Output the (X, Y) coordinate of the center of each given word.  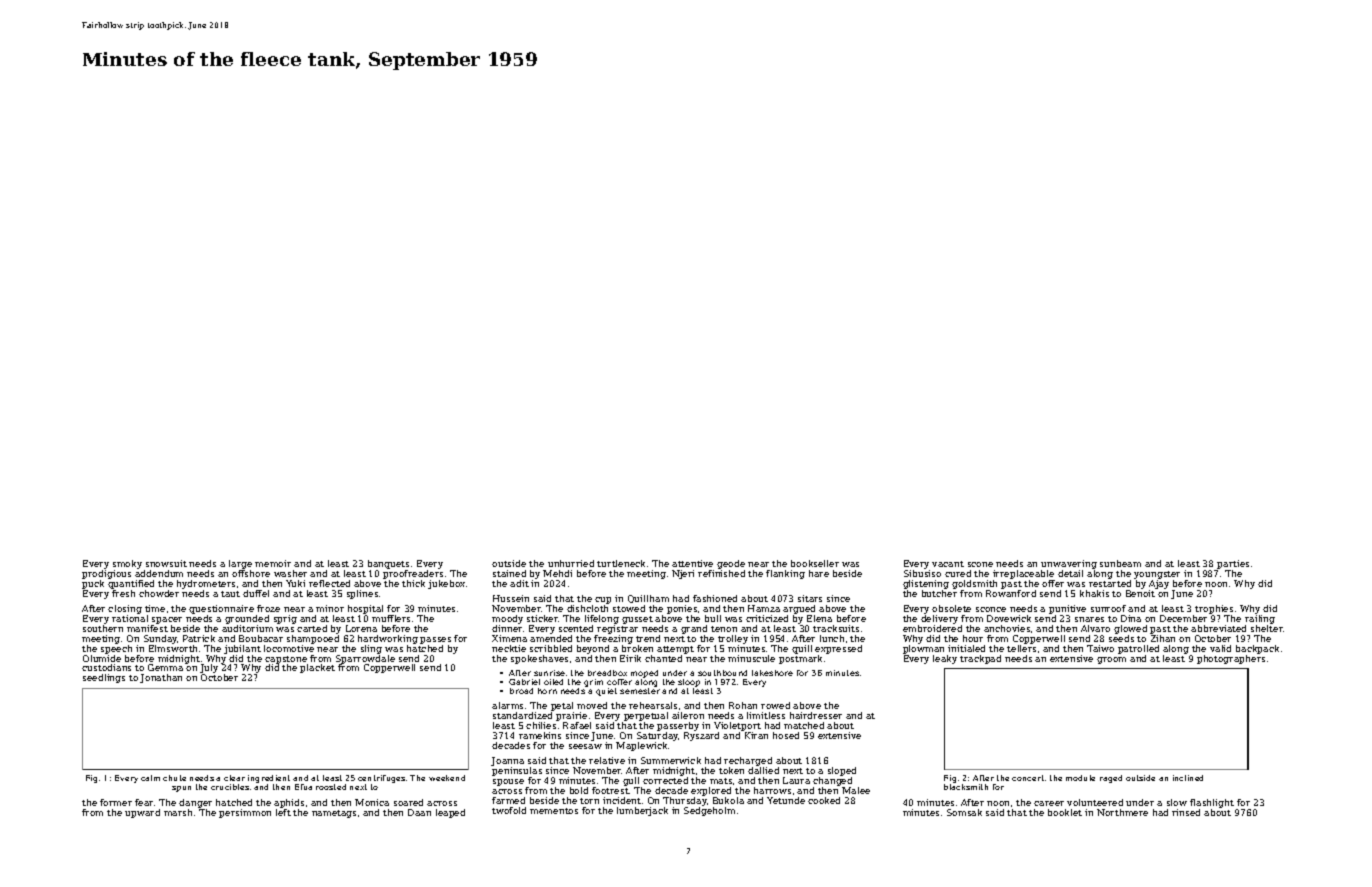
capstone (286, 660)
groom (1111, 660)
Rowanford (1011, 593)
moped (644, 674)
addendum (159, 573)
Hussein (511, 598)
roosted (331, 787)
